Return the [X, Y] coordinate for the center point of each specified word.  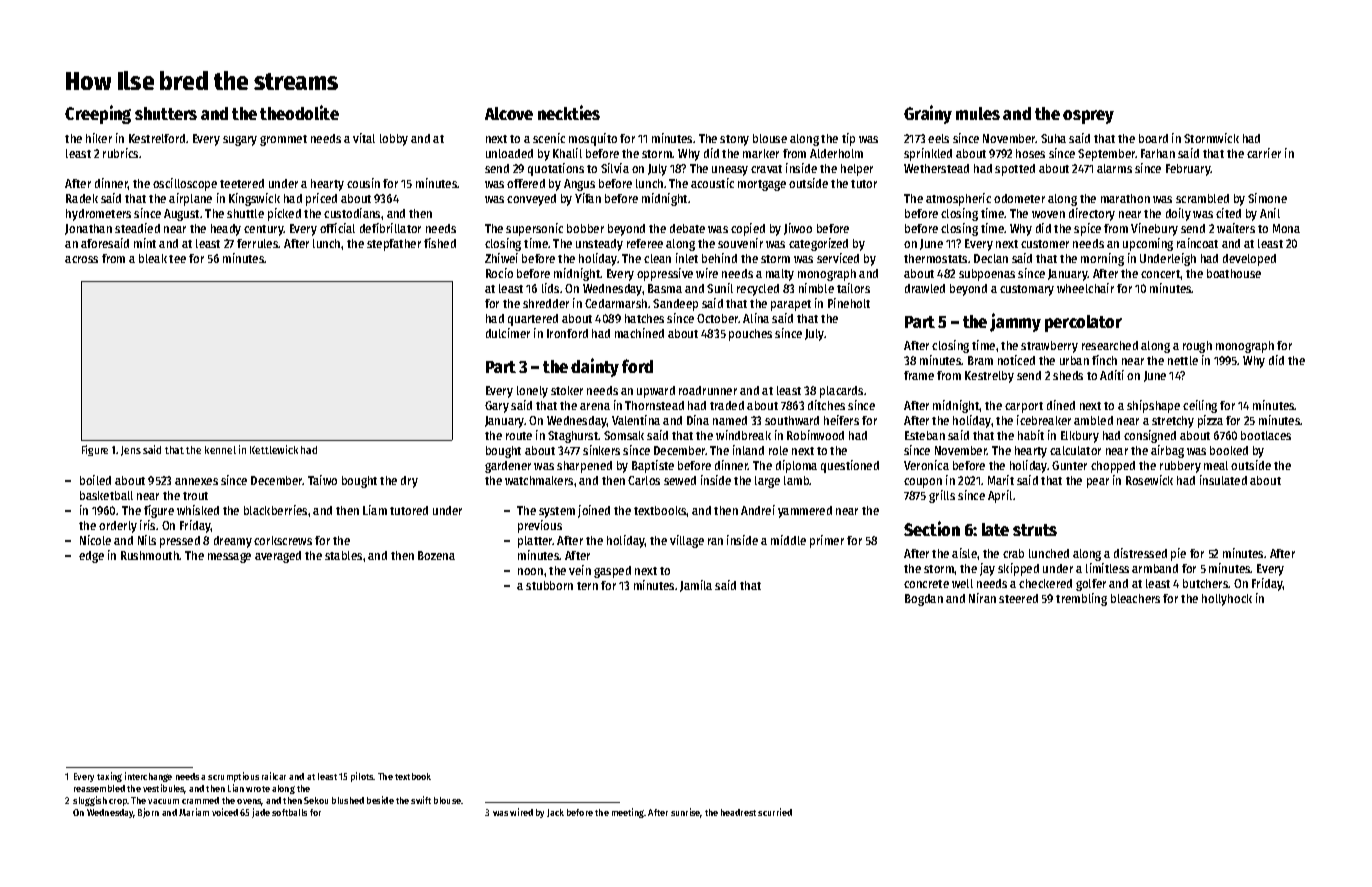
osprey [1088, 117]
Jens [131, 451]
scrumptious [233, 777]
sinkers [601, 450]
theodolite [299, 112]
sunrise [686, 813]
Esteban [925, 435]
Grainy [928, 114]
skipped [1018, 569]
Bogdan [924, 600]
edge [91, 557]
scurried [775, 812]
